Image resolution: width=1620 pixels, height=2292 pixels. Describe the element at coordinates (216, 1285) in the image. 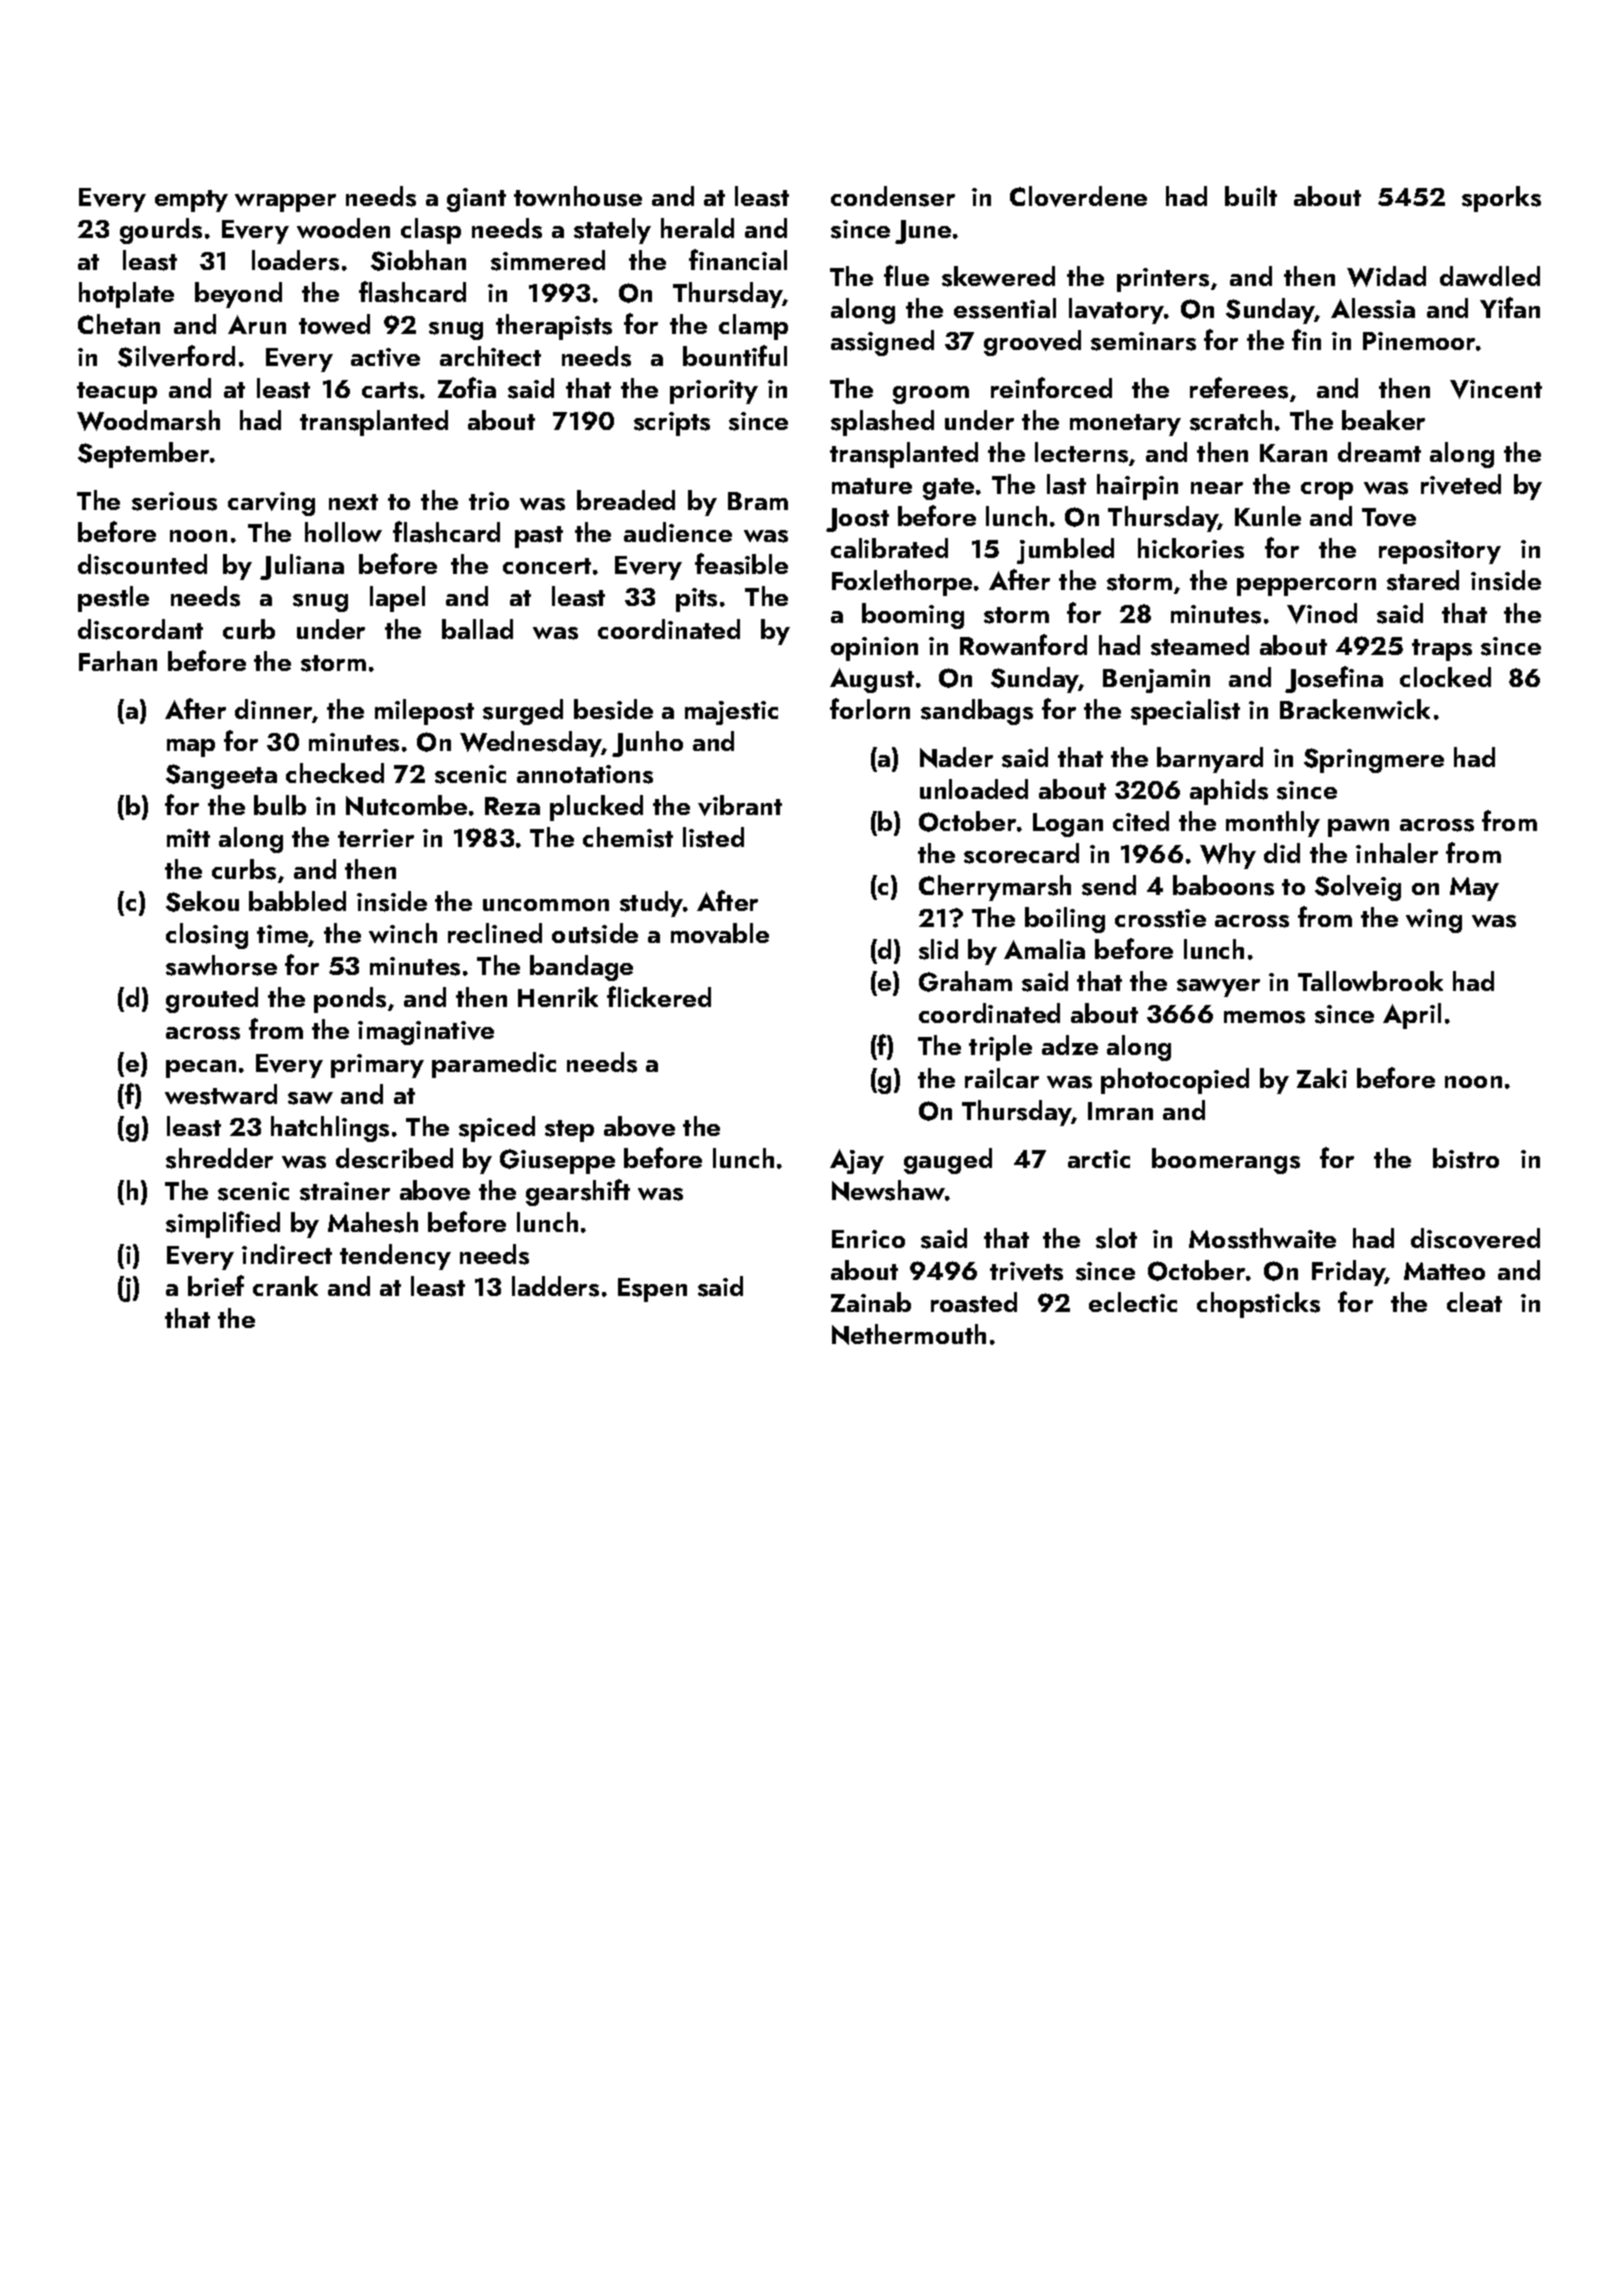

I see `brief` at that location.
